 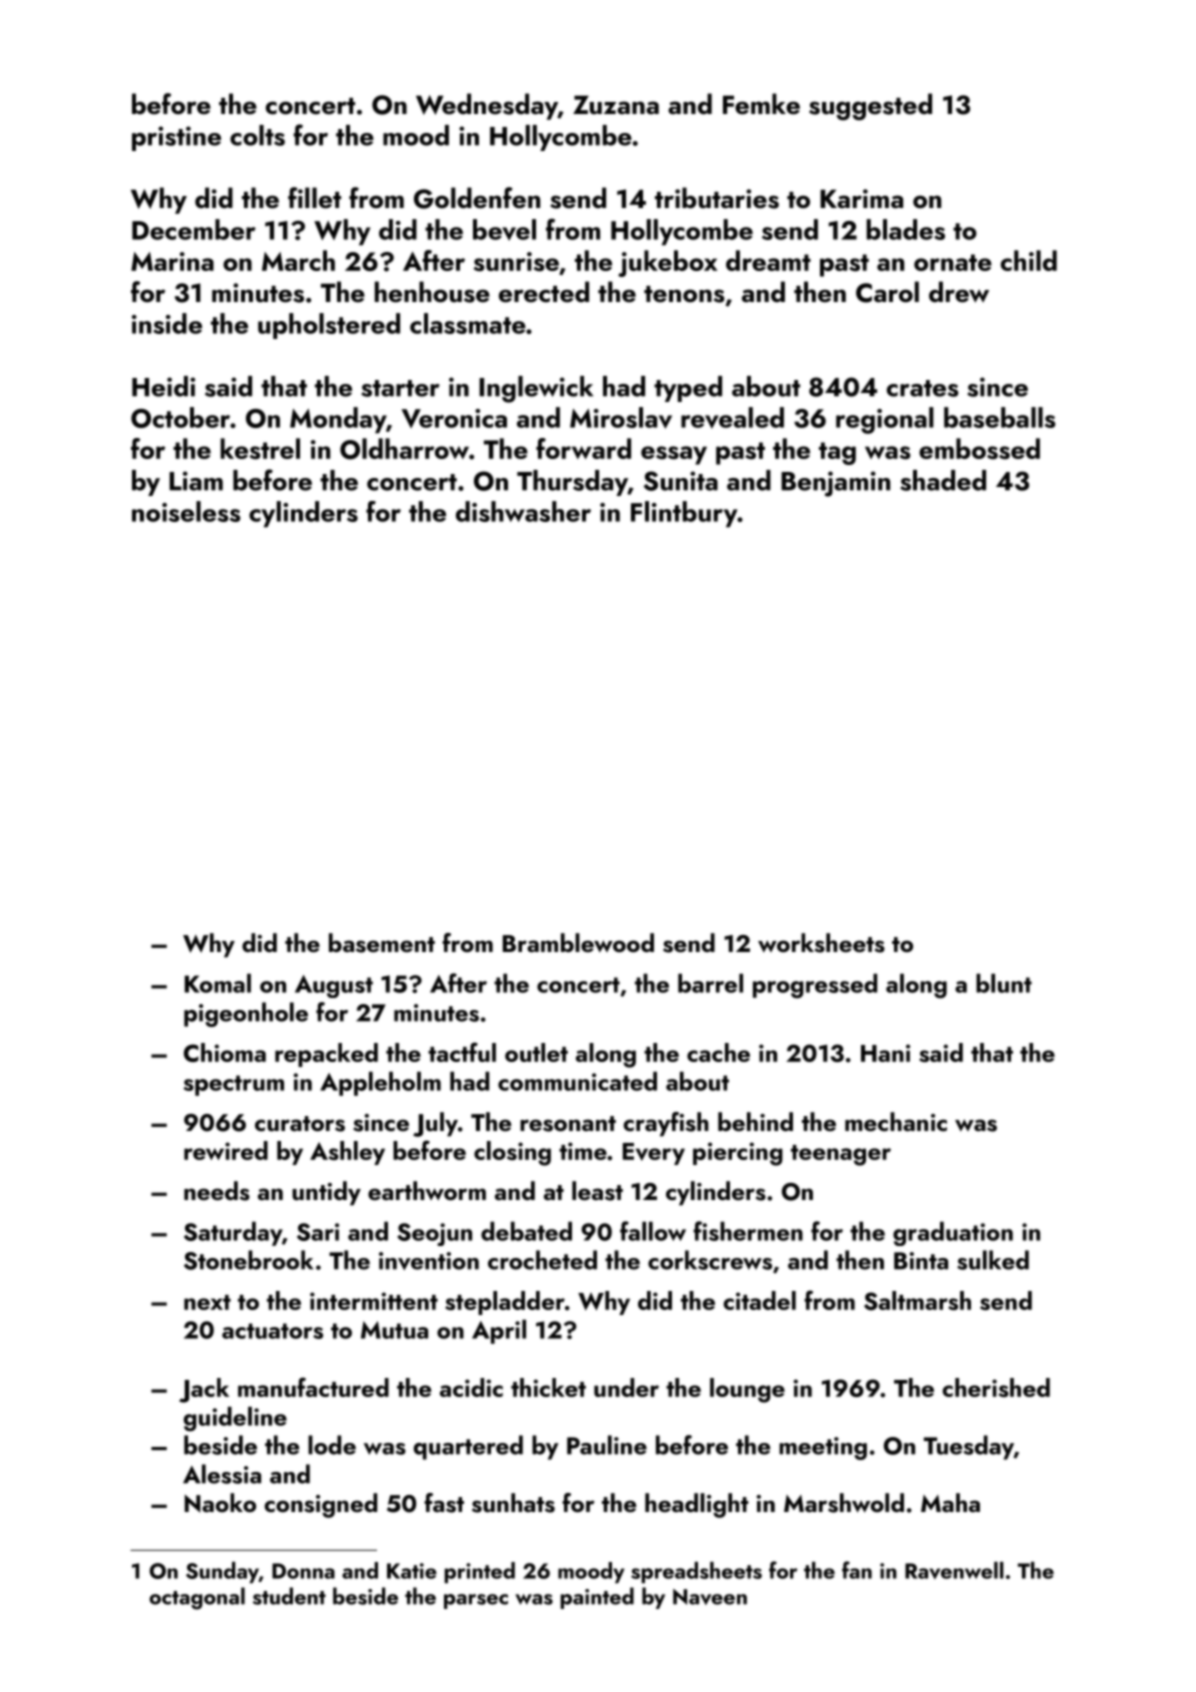 What do you see at coordinates (196, 481) in the screenshot?
I see `Liam` at bounding box center [196, 481].
